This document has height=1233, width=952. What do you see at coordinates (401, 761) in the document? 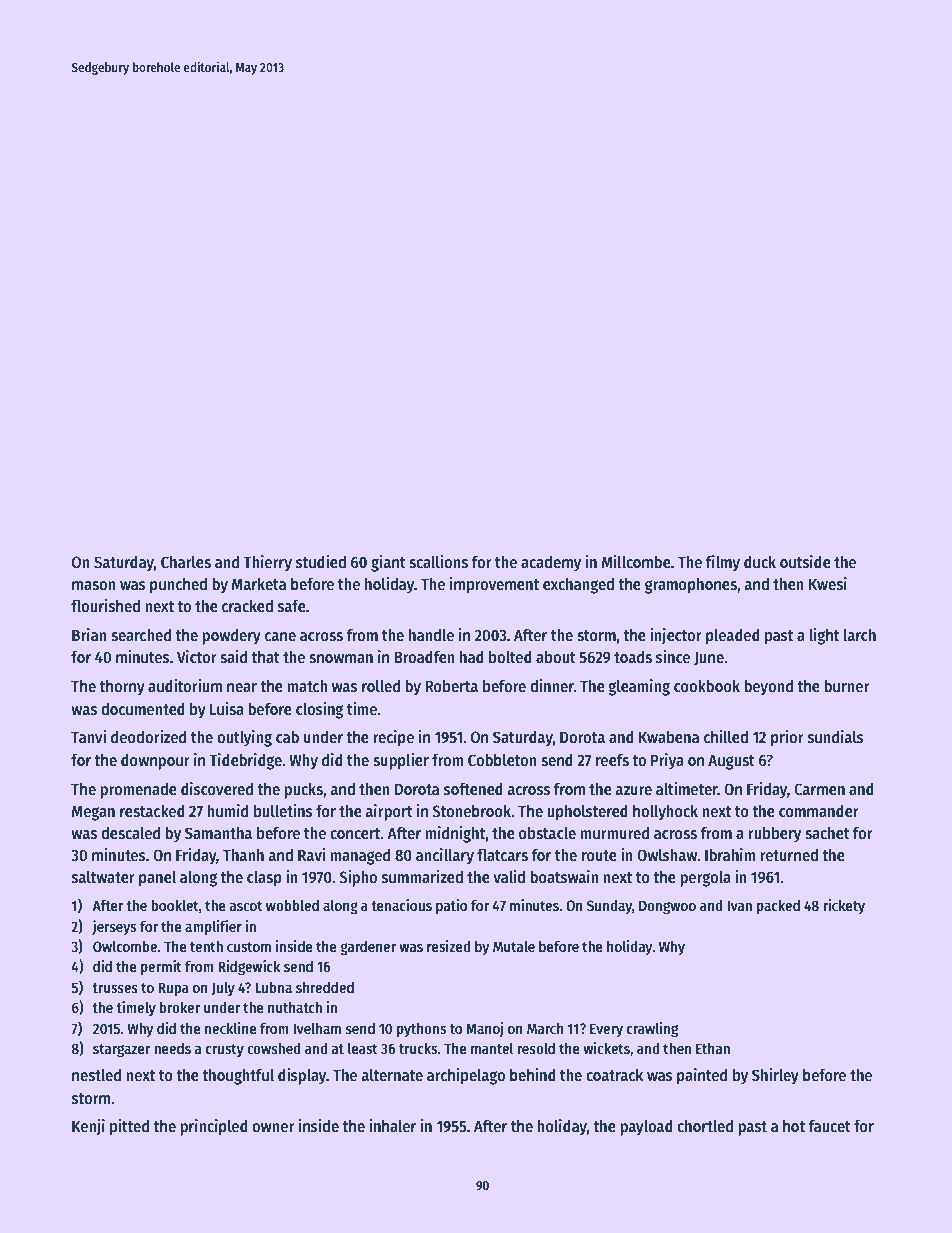
I see `supplier` at bounding box center [401, 761].
